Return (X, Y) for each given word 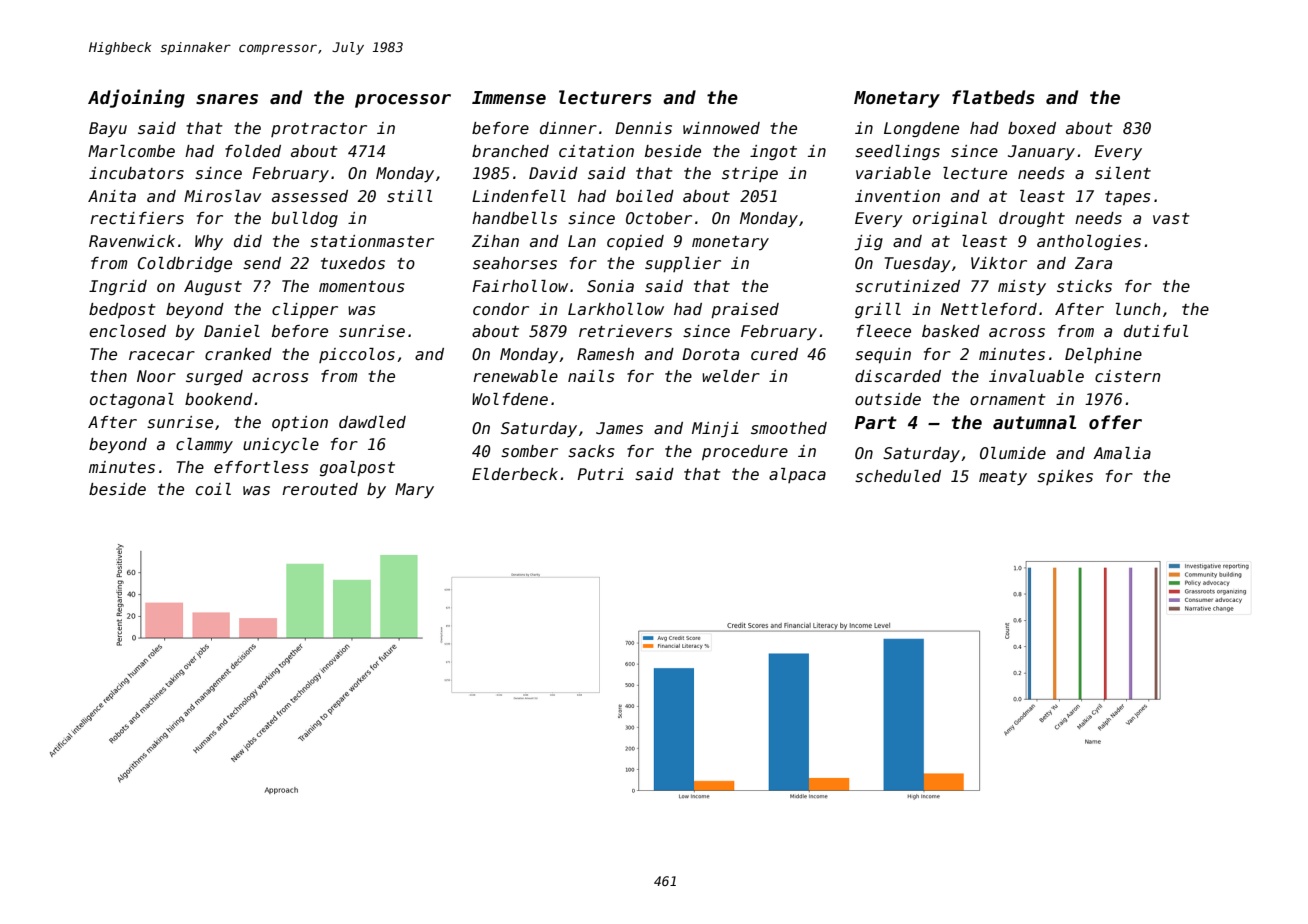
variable (893, 173)
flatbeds (993, 97)
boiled (645, 196)
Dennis (643, 128)
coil (213, 489)
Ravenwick (132, 241)
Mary (414, 490)
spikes (1065, 477)
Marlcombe (131, 151)
